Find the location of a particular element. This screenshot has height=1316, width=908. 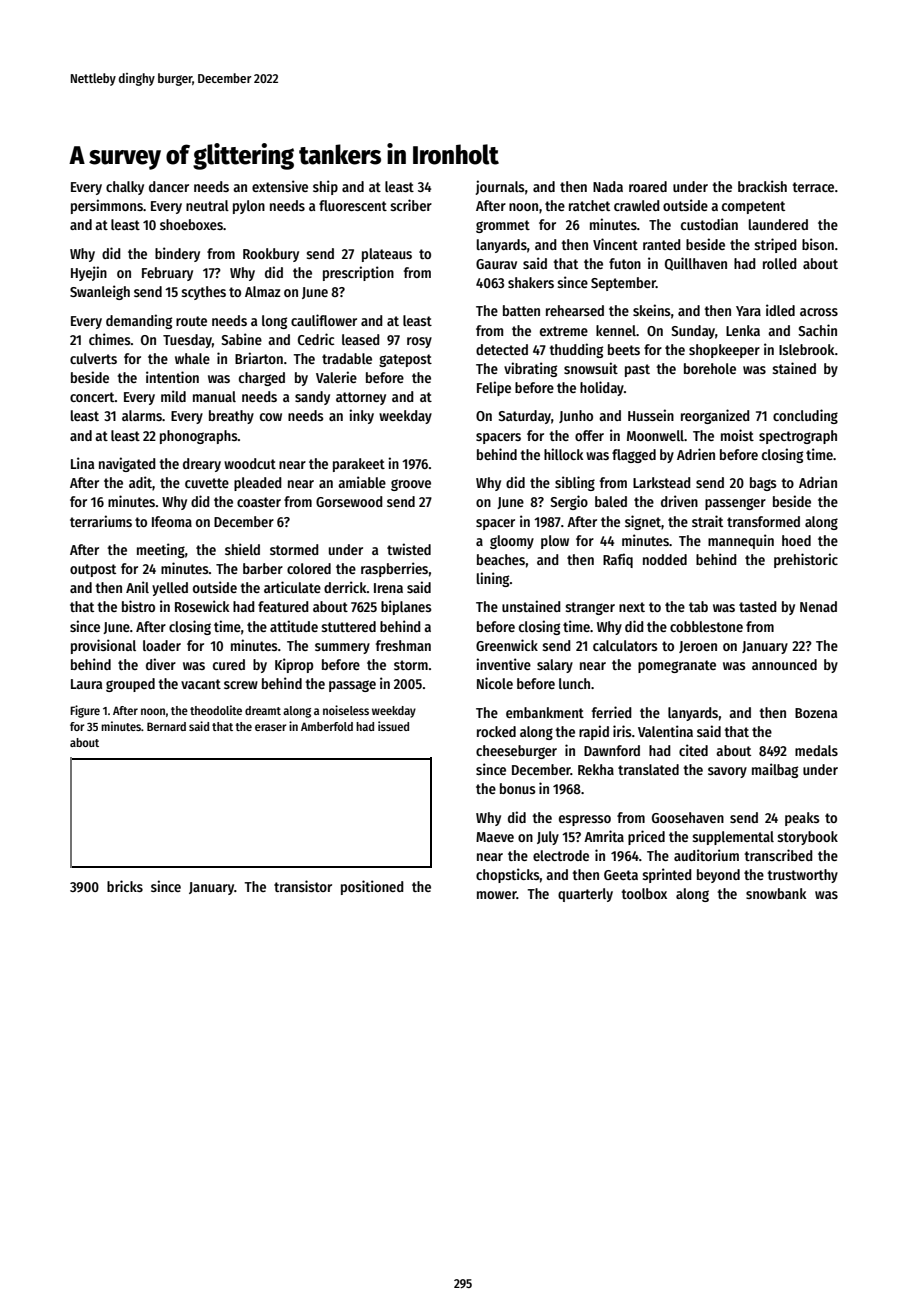

charged is located at coordinates (262, 379).
